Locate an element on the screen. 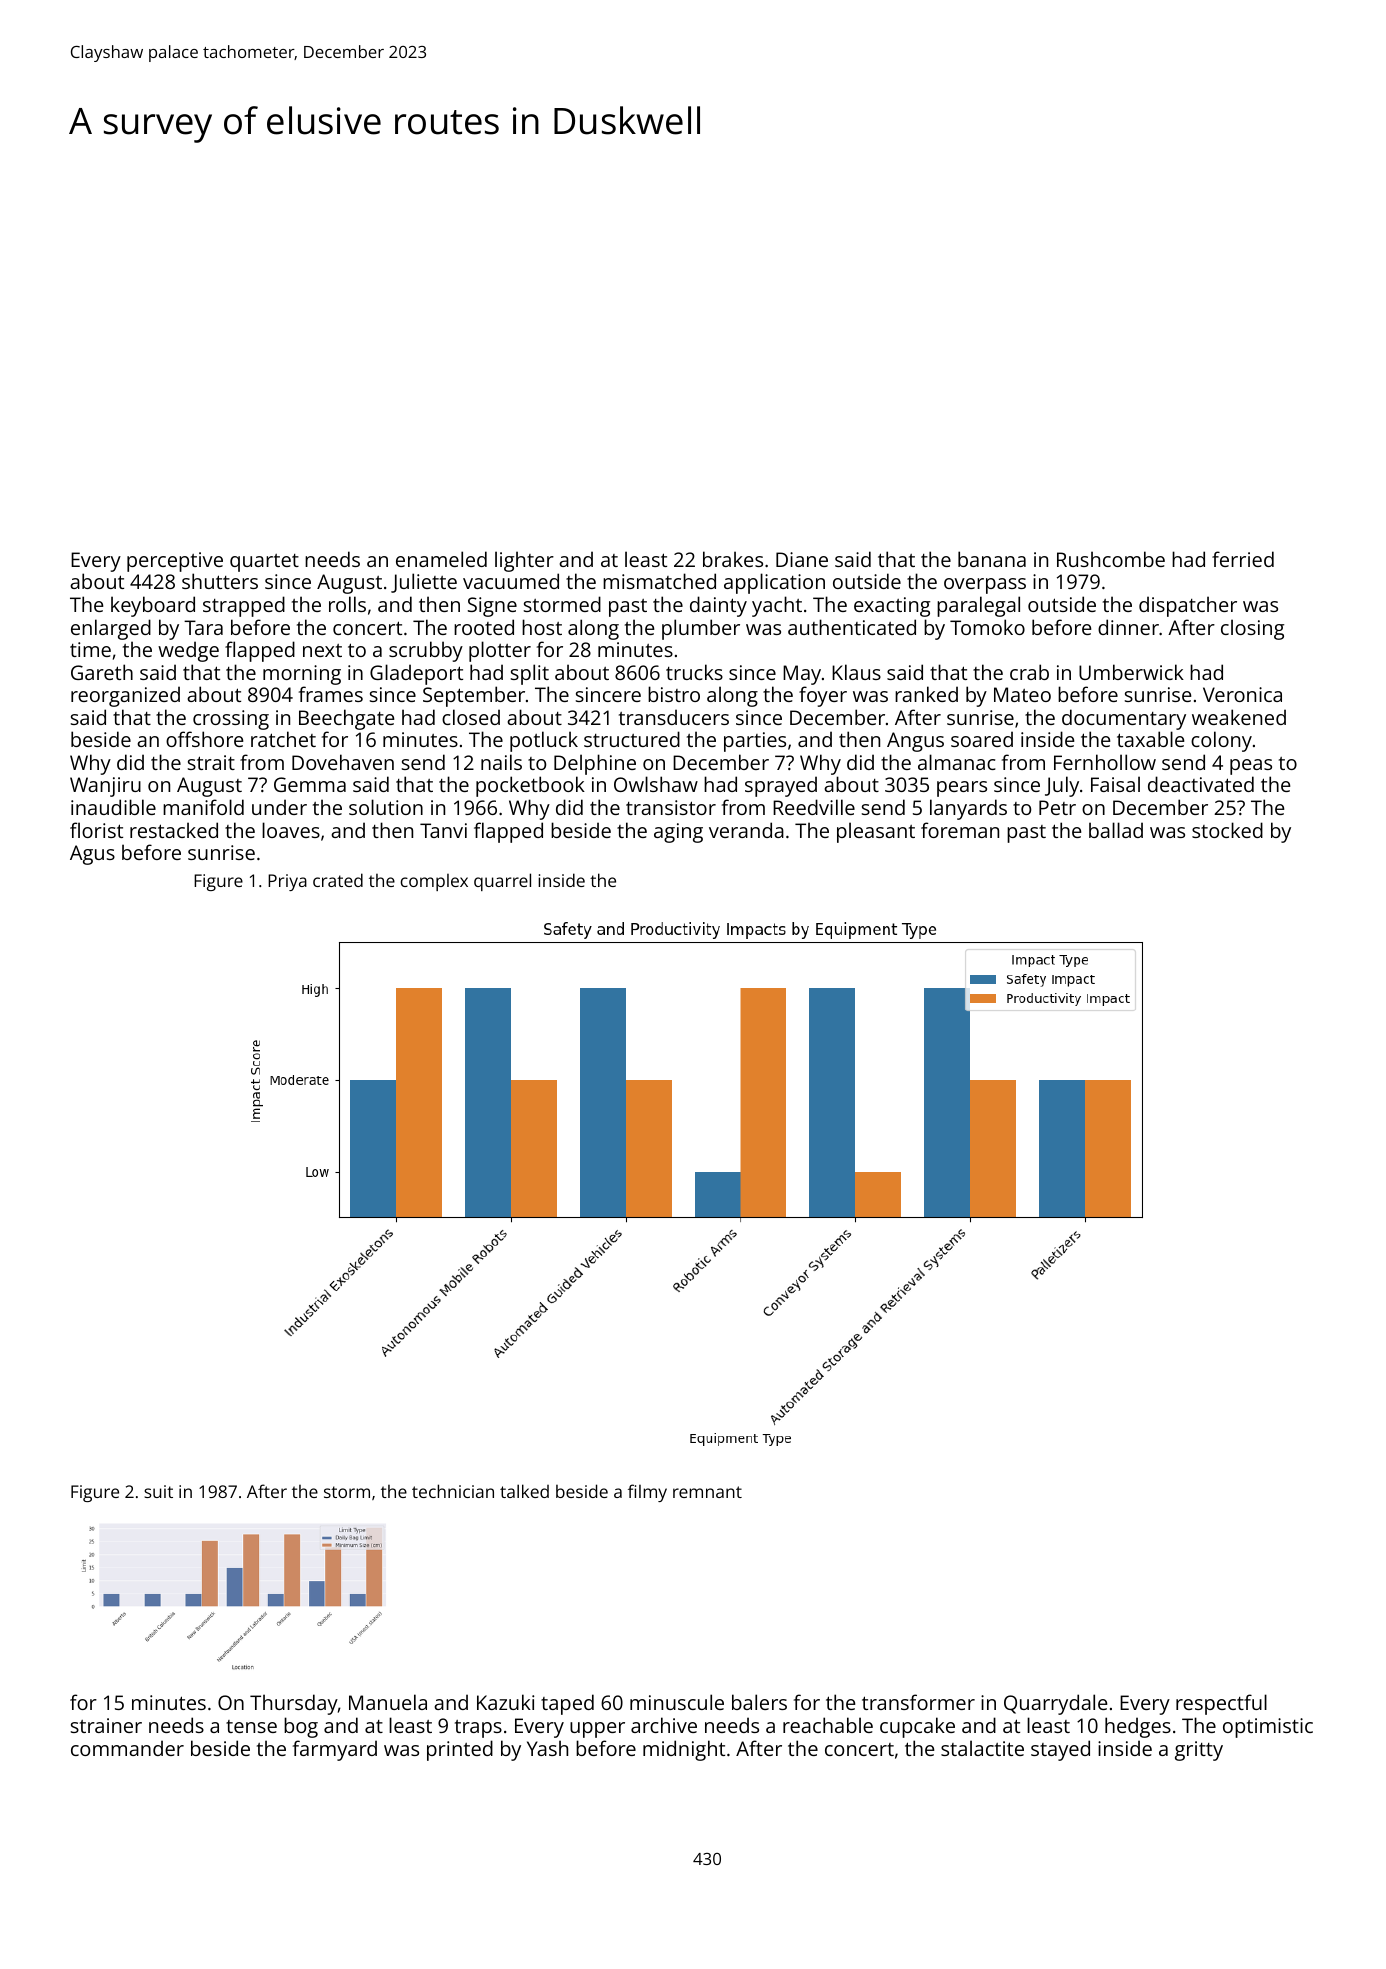  respectful is located at coordinates (1221, 1704).
